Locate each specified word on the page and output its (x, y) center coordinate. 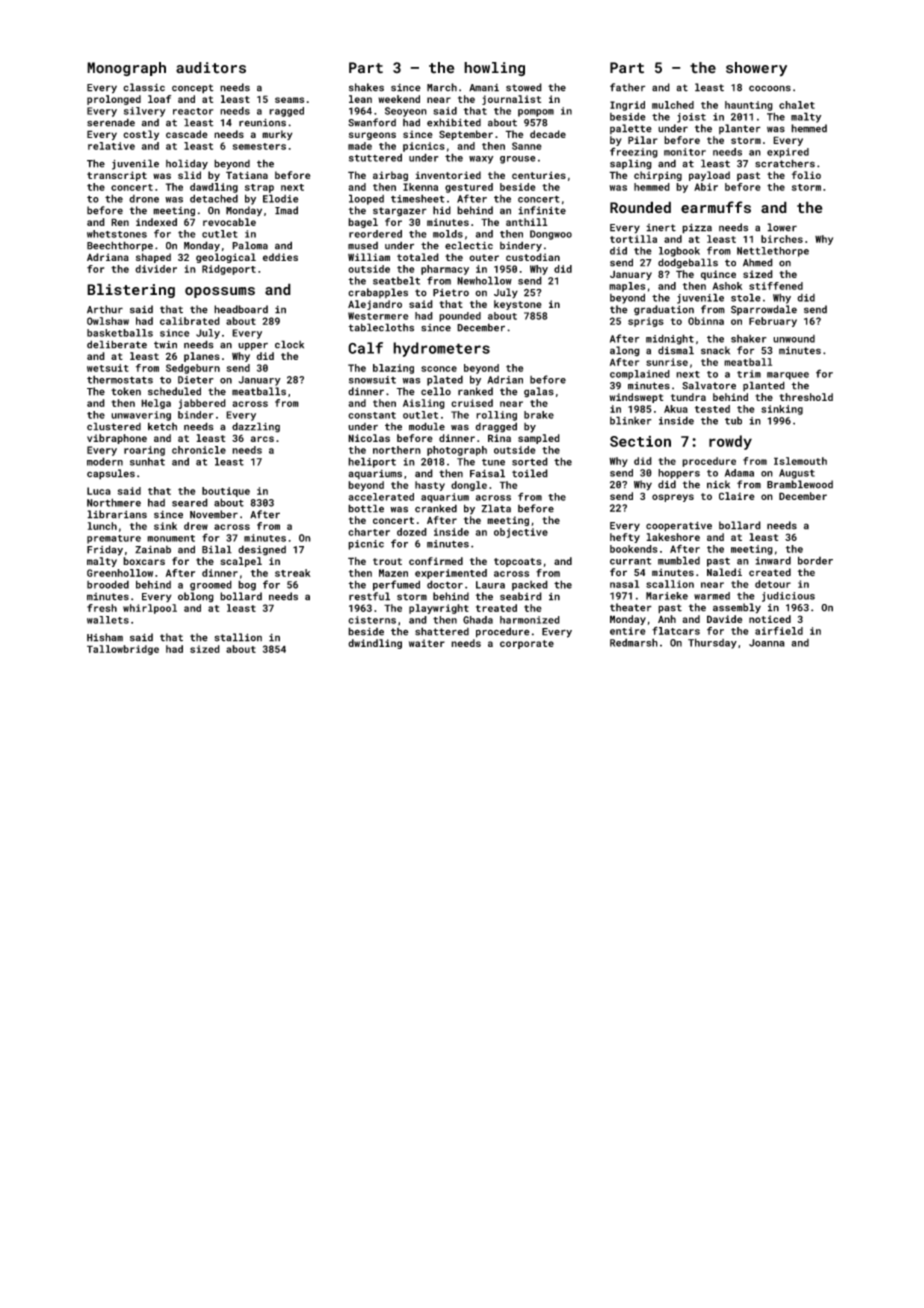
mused (363, 246)
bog (247, 585)
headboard (241, 309)
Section (640, 441)
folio (806, 175)
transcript (117, 176)
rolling (496, 416)
